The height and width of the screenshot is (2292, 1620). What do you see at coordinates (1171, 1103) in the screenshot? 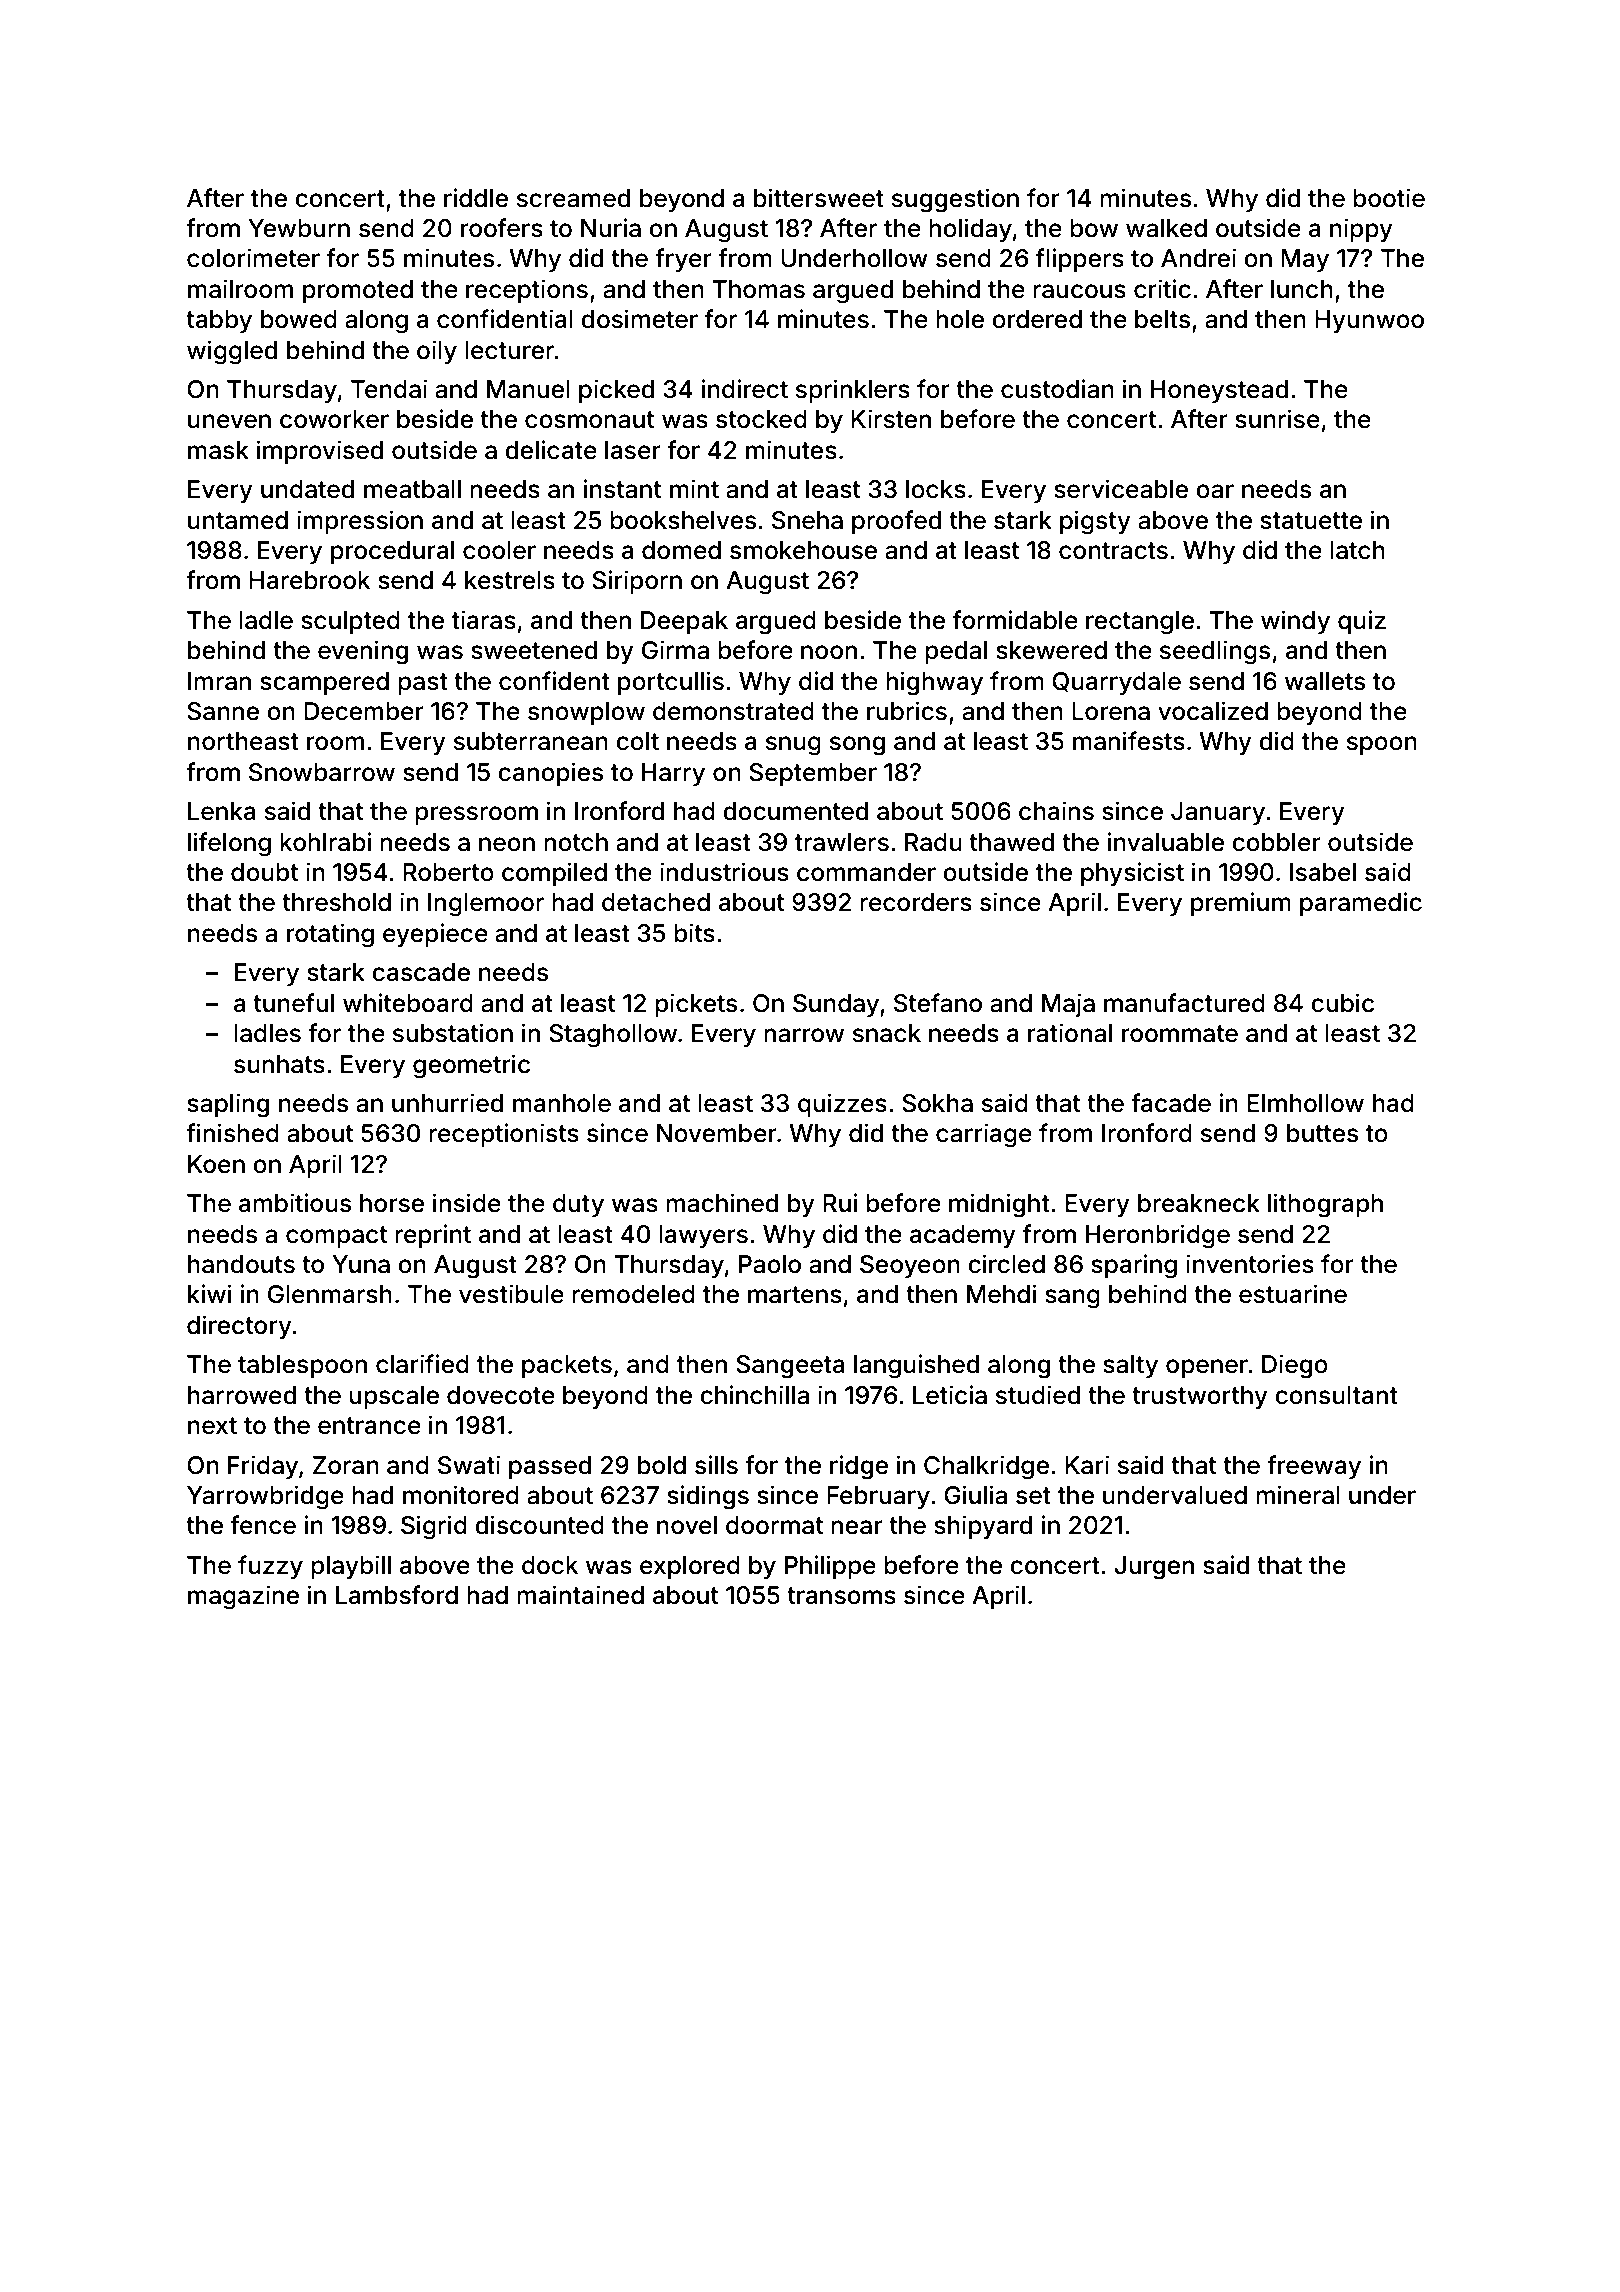
I see `facade` at bounding box center [1171, 1103].
